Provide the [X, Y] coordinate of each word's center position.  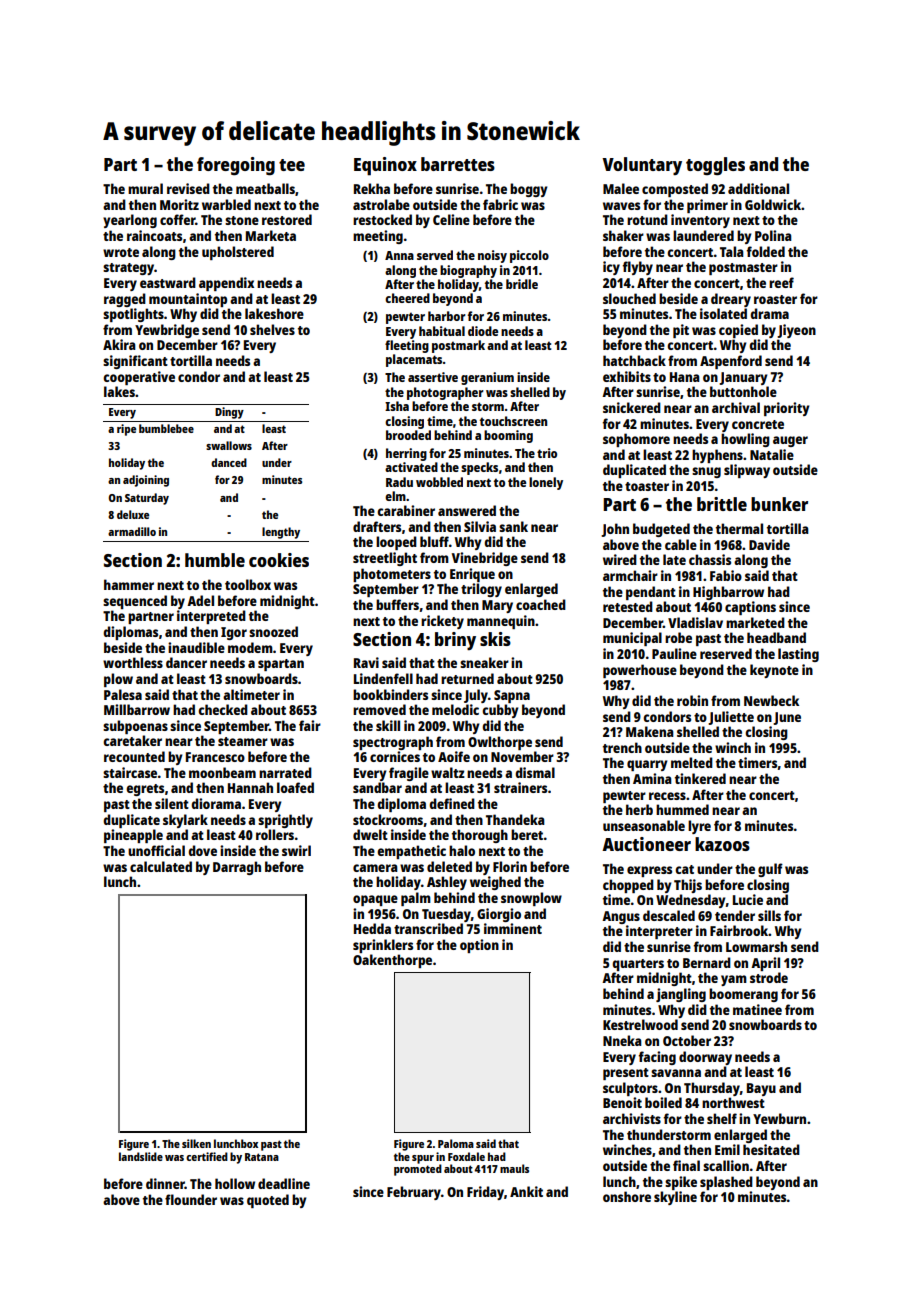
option [479, 946]
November [522, 756]
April [765, 964]
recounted [134, 756]
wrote [121, 252]
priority [787, 409]
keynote [774, 671]
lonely [546, 483]
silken [196, 1143]
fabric [500, 204]
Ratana [262, 1157]
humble [215, 560]
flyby [638, 268]
